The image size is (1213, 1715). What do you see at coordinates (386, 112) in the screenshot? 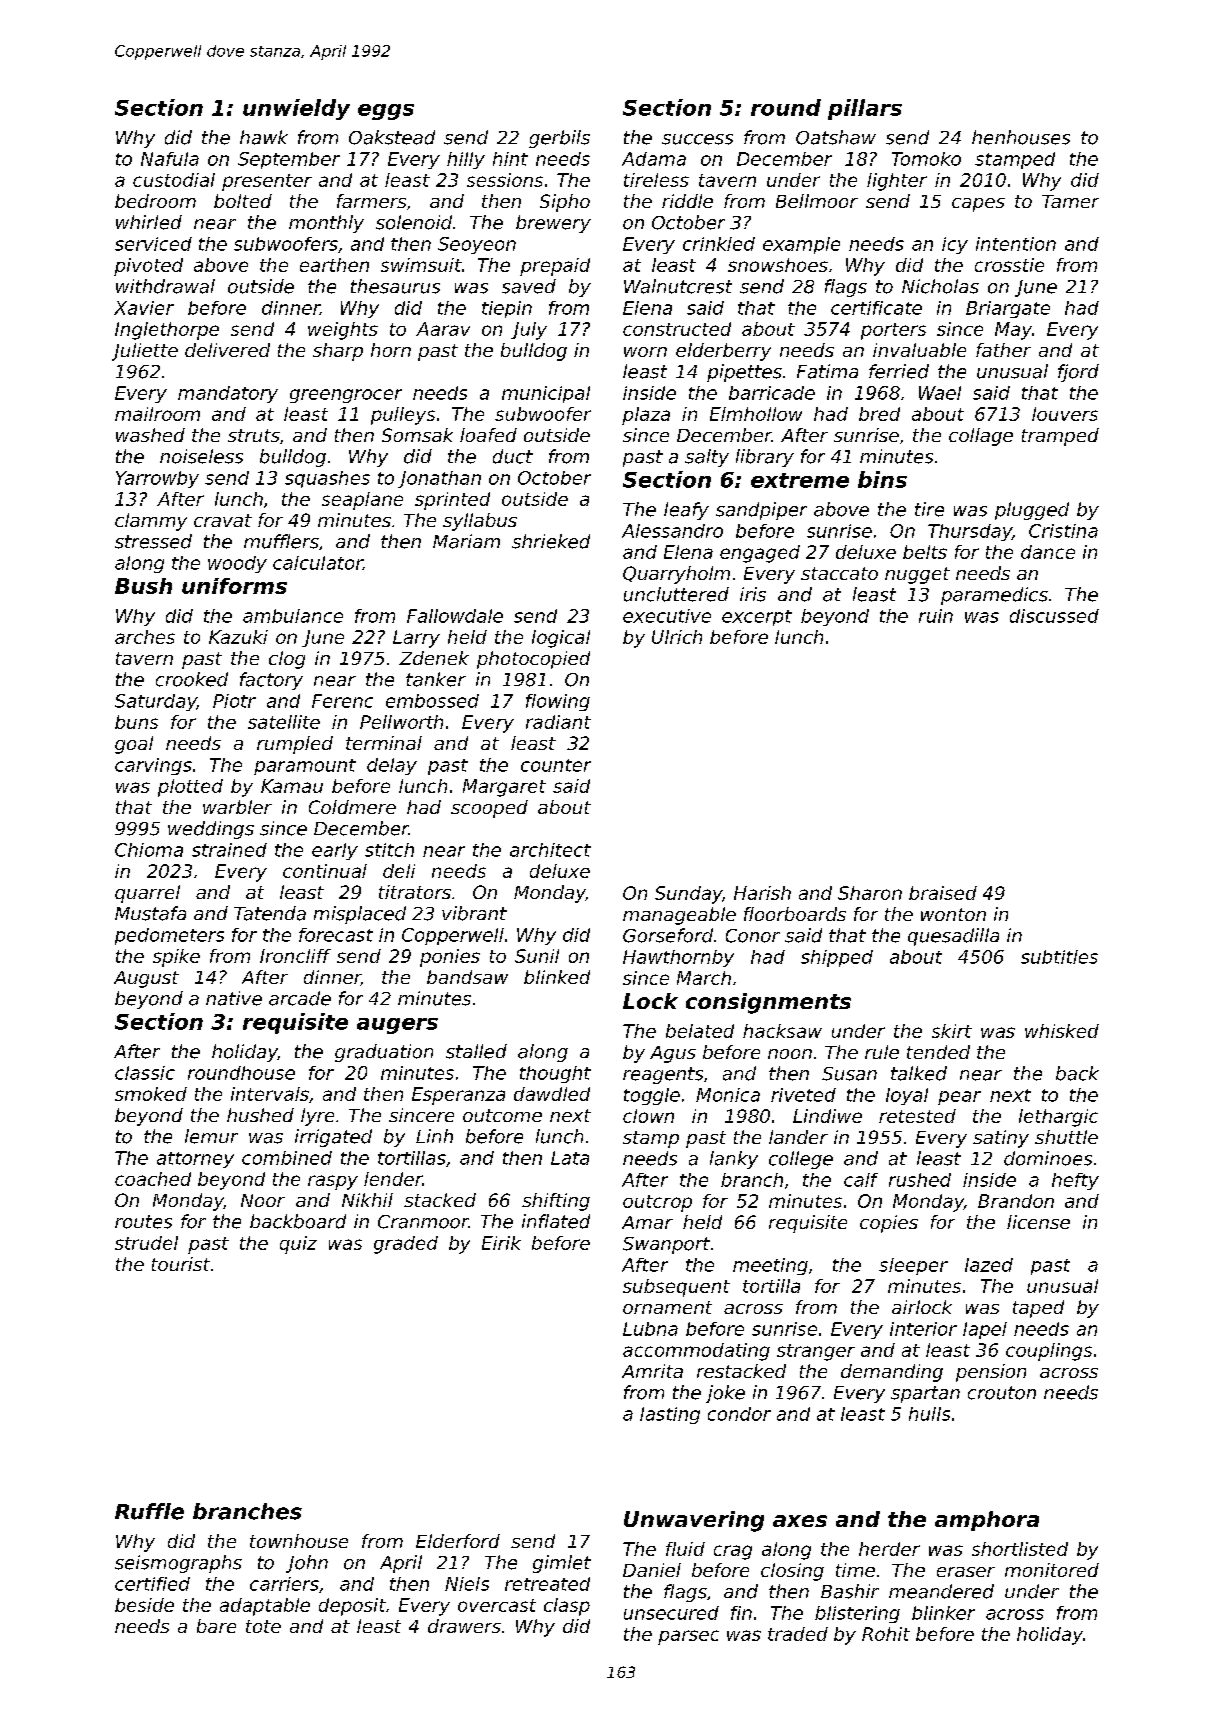
I see `eggs` at bounding box center [386, 112].
